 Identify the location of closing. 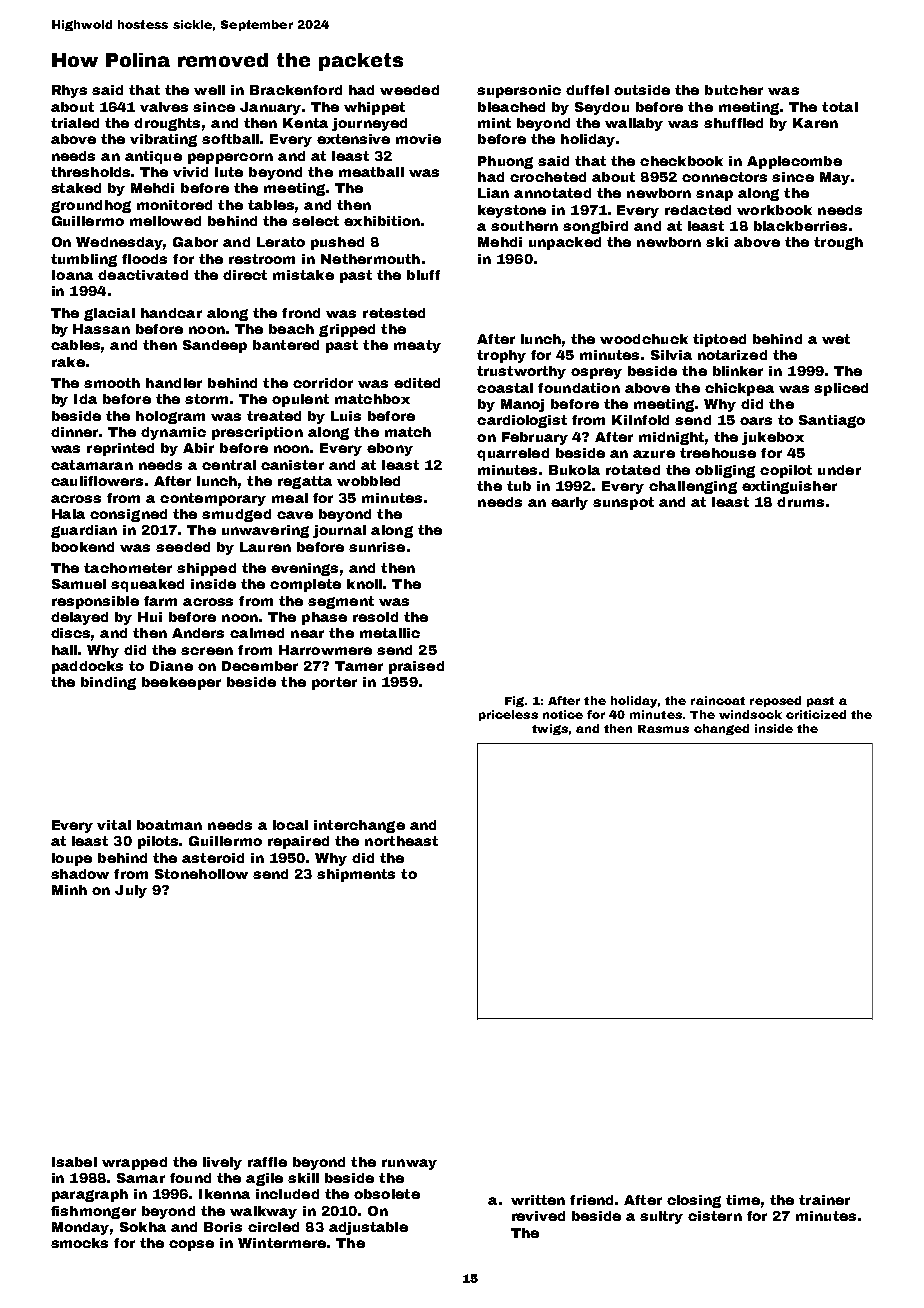
(694, 1201).
